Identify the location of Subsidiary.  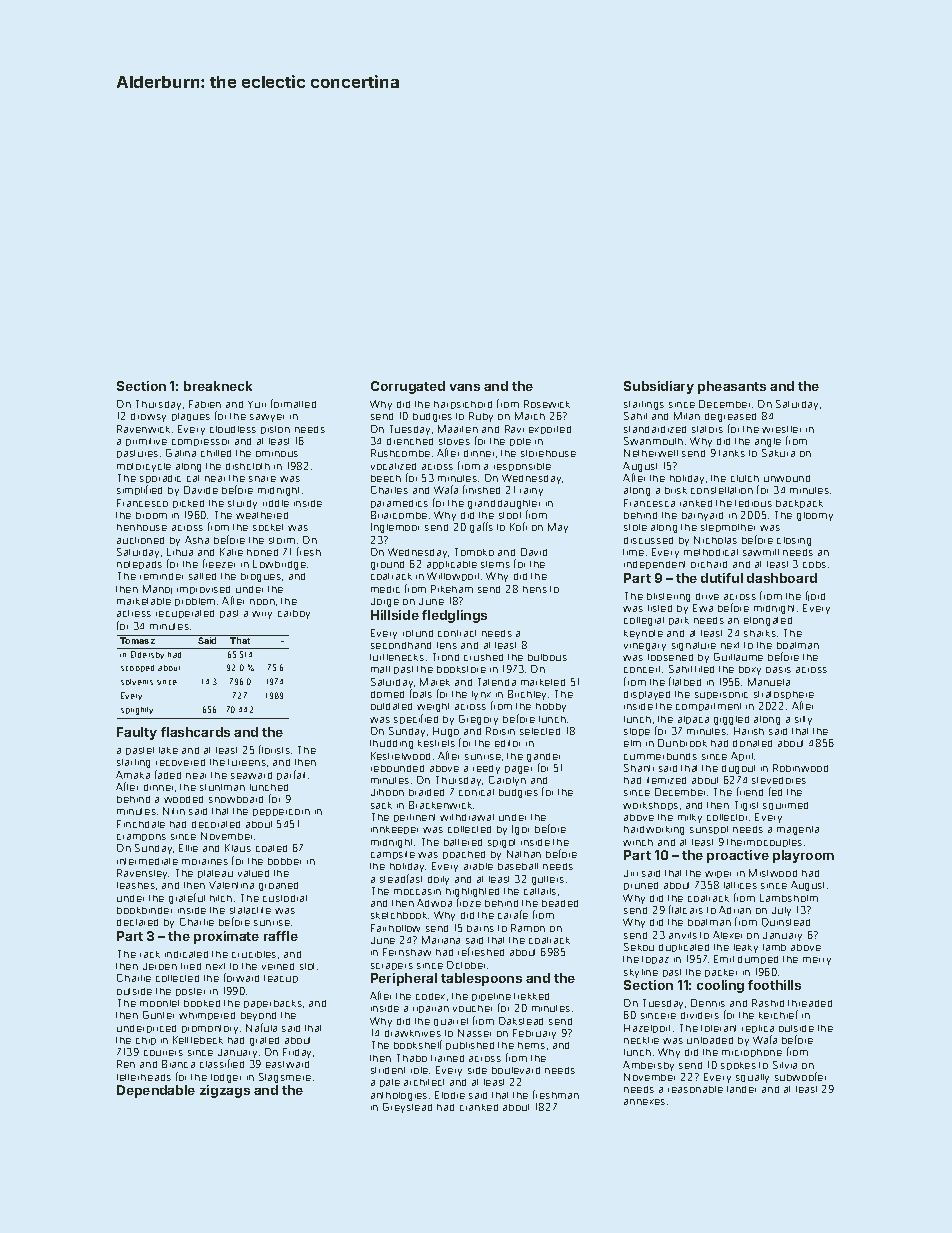
(659, 387).
